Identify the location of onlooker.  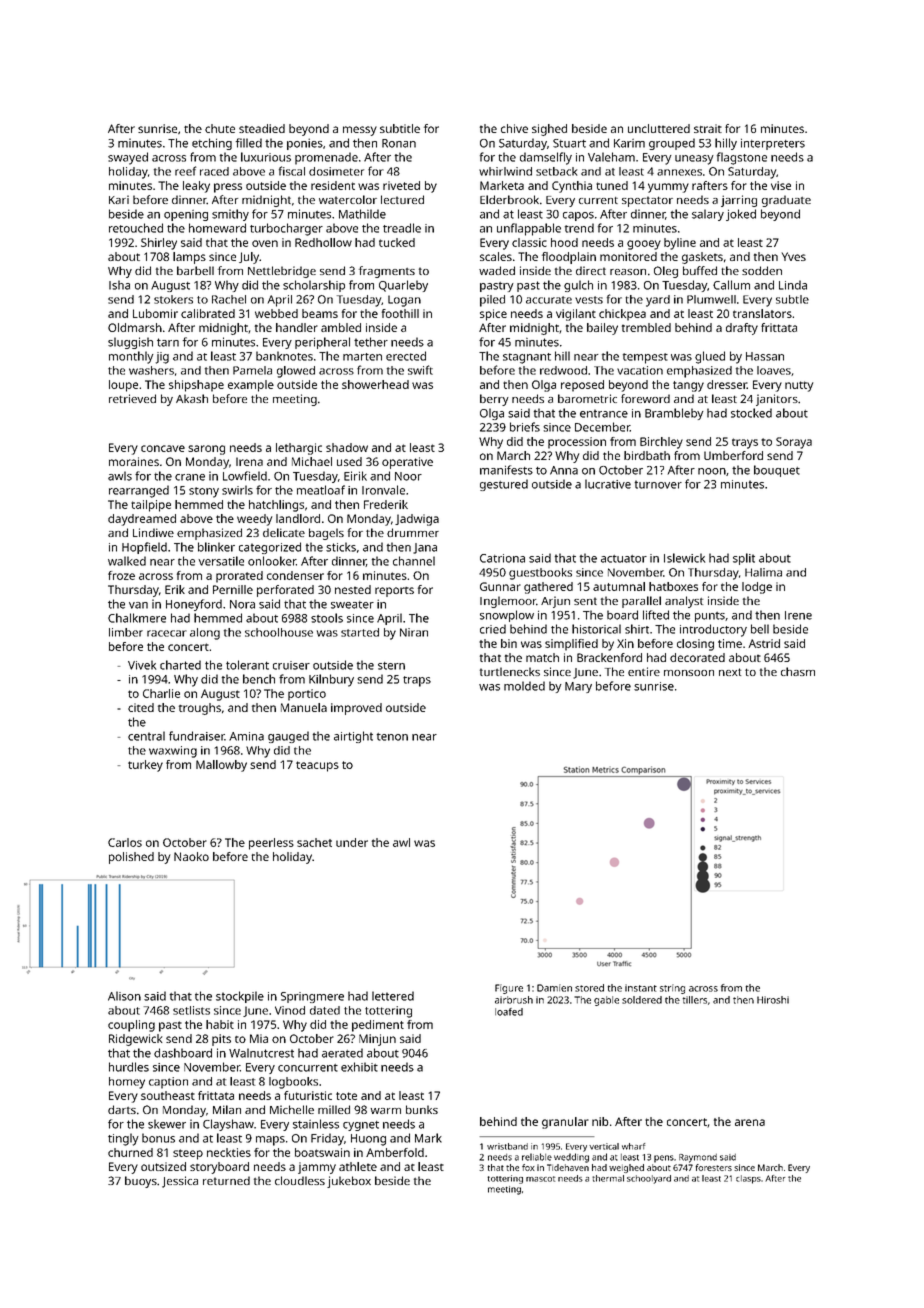
(272, 561).
